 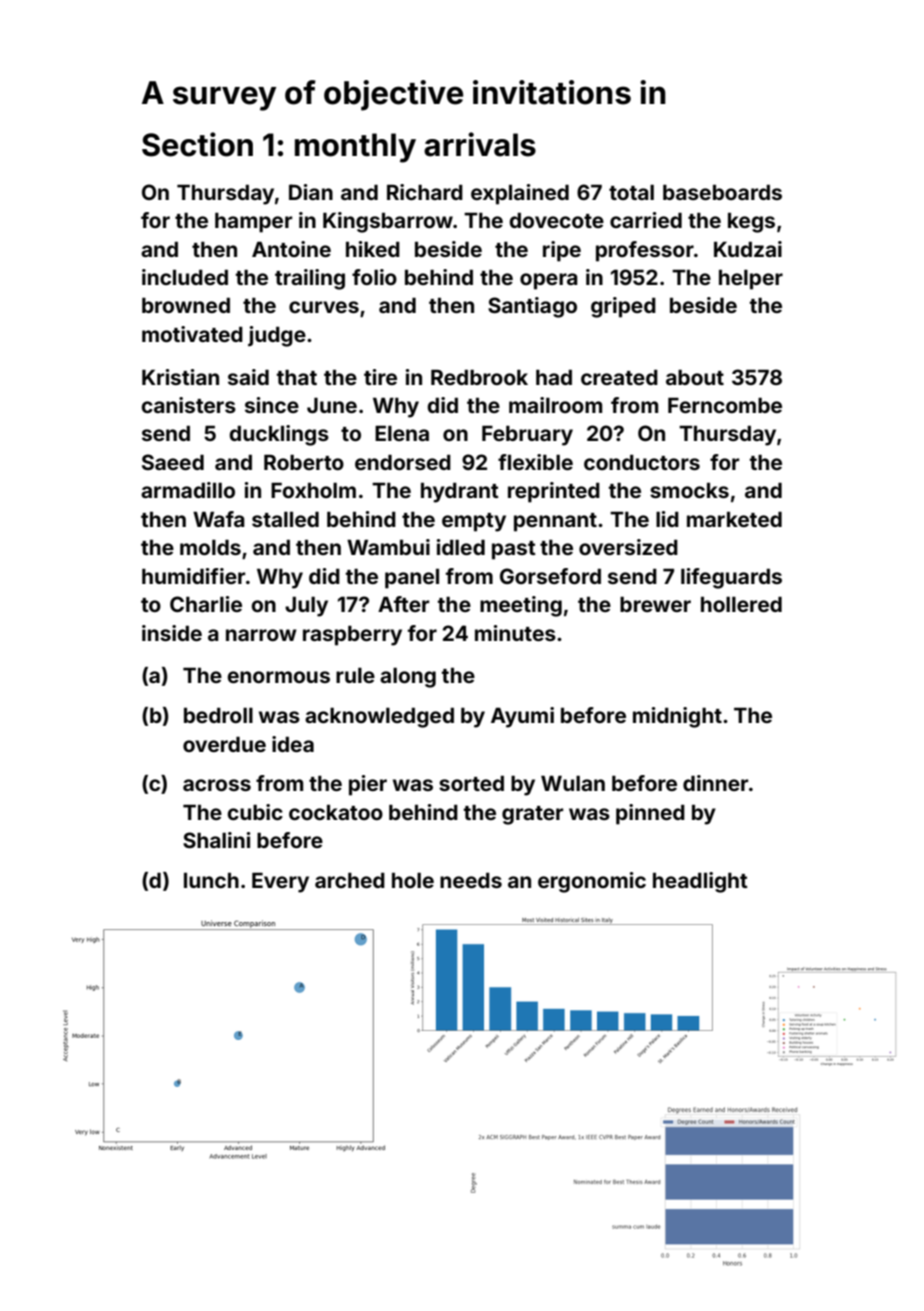 I want to click on Saeed, so click(x=173, y=462).
